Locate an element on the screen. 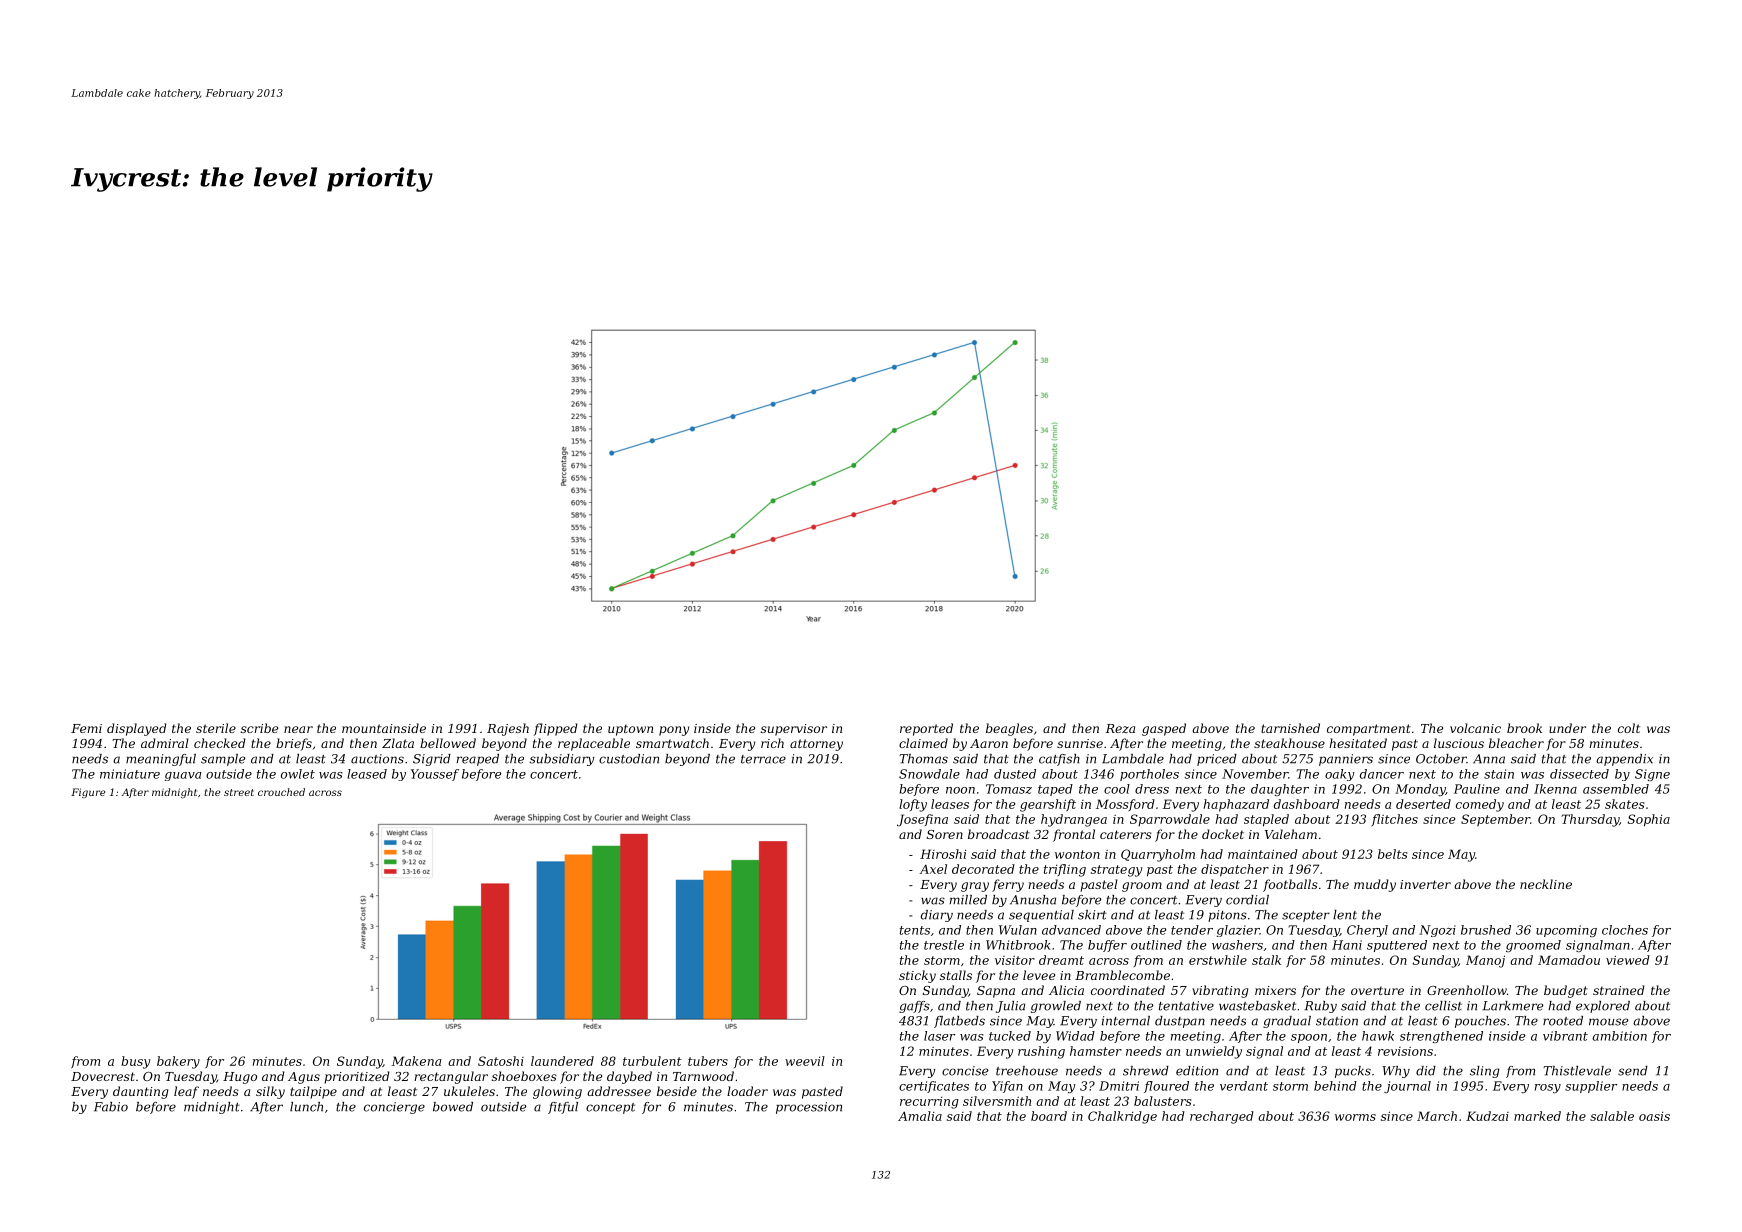 The image size is (1742, 1232). owlet is located at coordinates (298, 774).
